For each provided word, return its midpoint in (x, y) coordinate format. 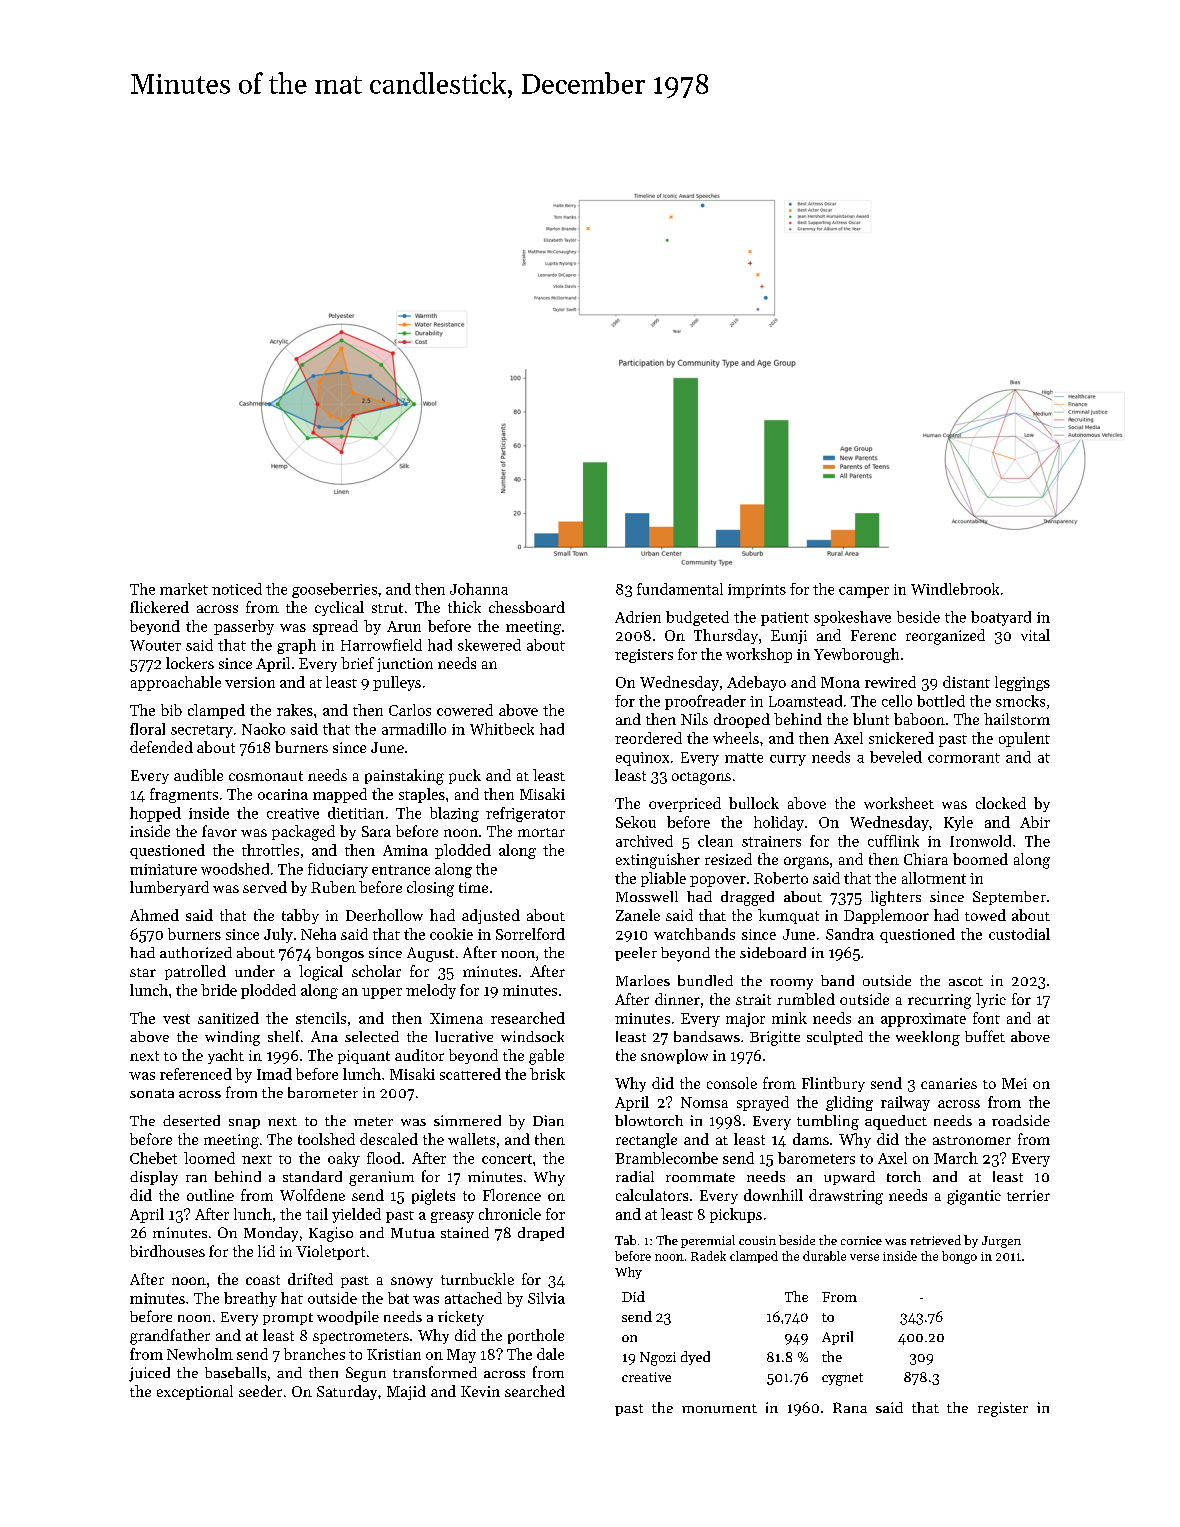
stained (465, 1232)
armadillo (414, 729)
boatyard (1001, 618)
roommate (700, 1177)
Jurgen (1001, 1242)
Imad (274, 1074)
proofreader (705, 702)
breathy (250, 1299)
